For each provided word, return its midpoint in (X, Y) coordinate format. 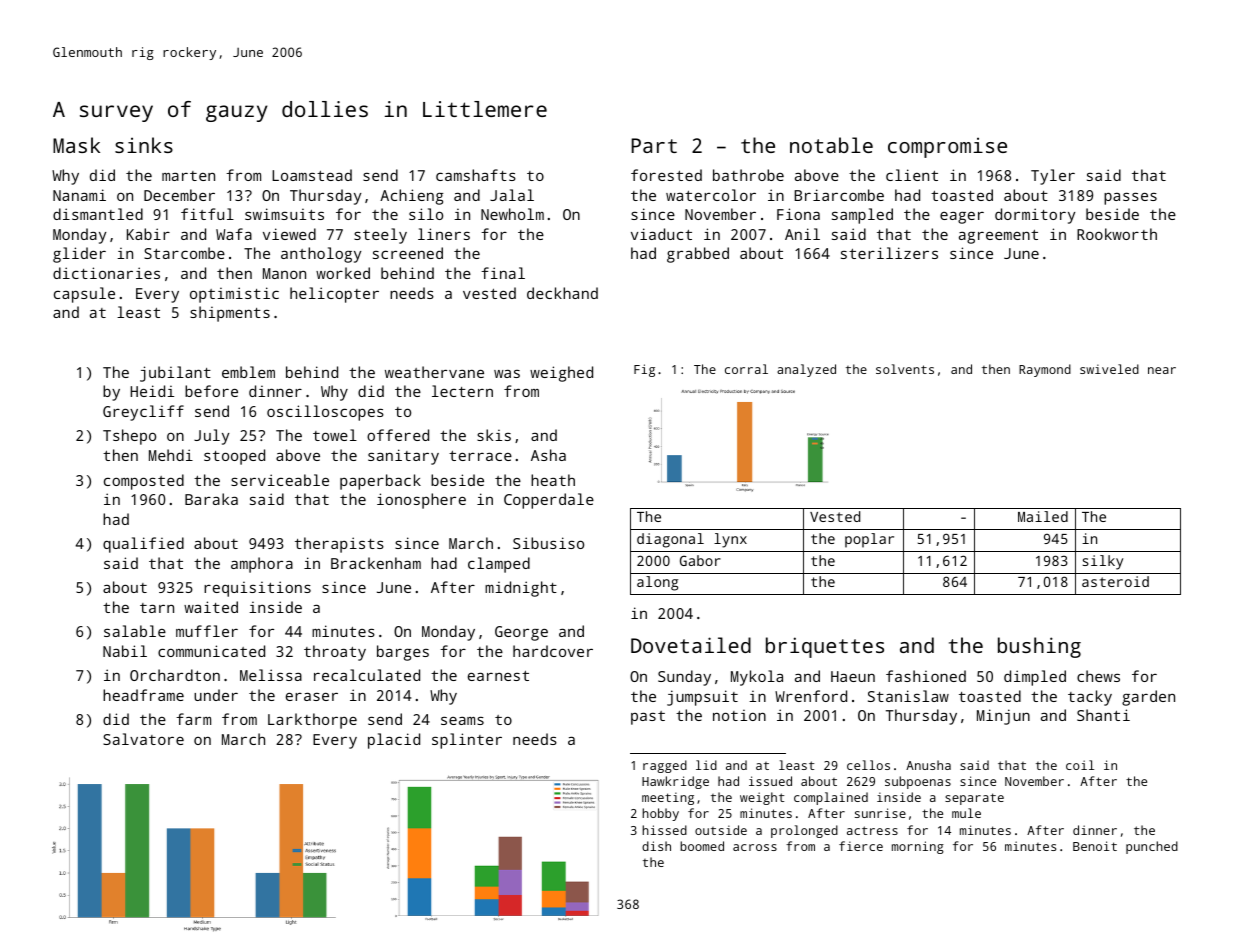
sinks (144, 145)
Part (654, 145)
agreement (998, 237)
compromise (947, 147)
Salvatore (143, 739)
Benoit (1095, 846)
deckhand (562, 293)
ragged (665, 766)
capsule (84, 295)
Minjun (1003, 717)
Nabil (125, 651)
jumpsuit (702, 698)
